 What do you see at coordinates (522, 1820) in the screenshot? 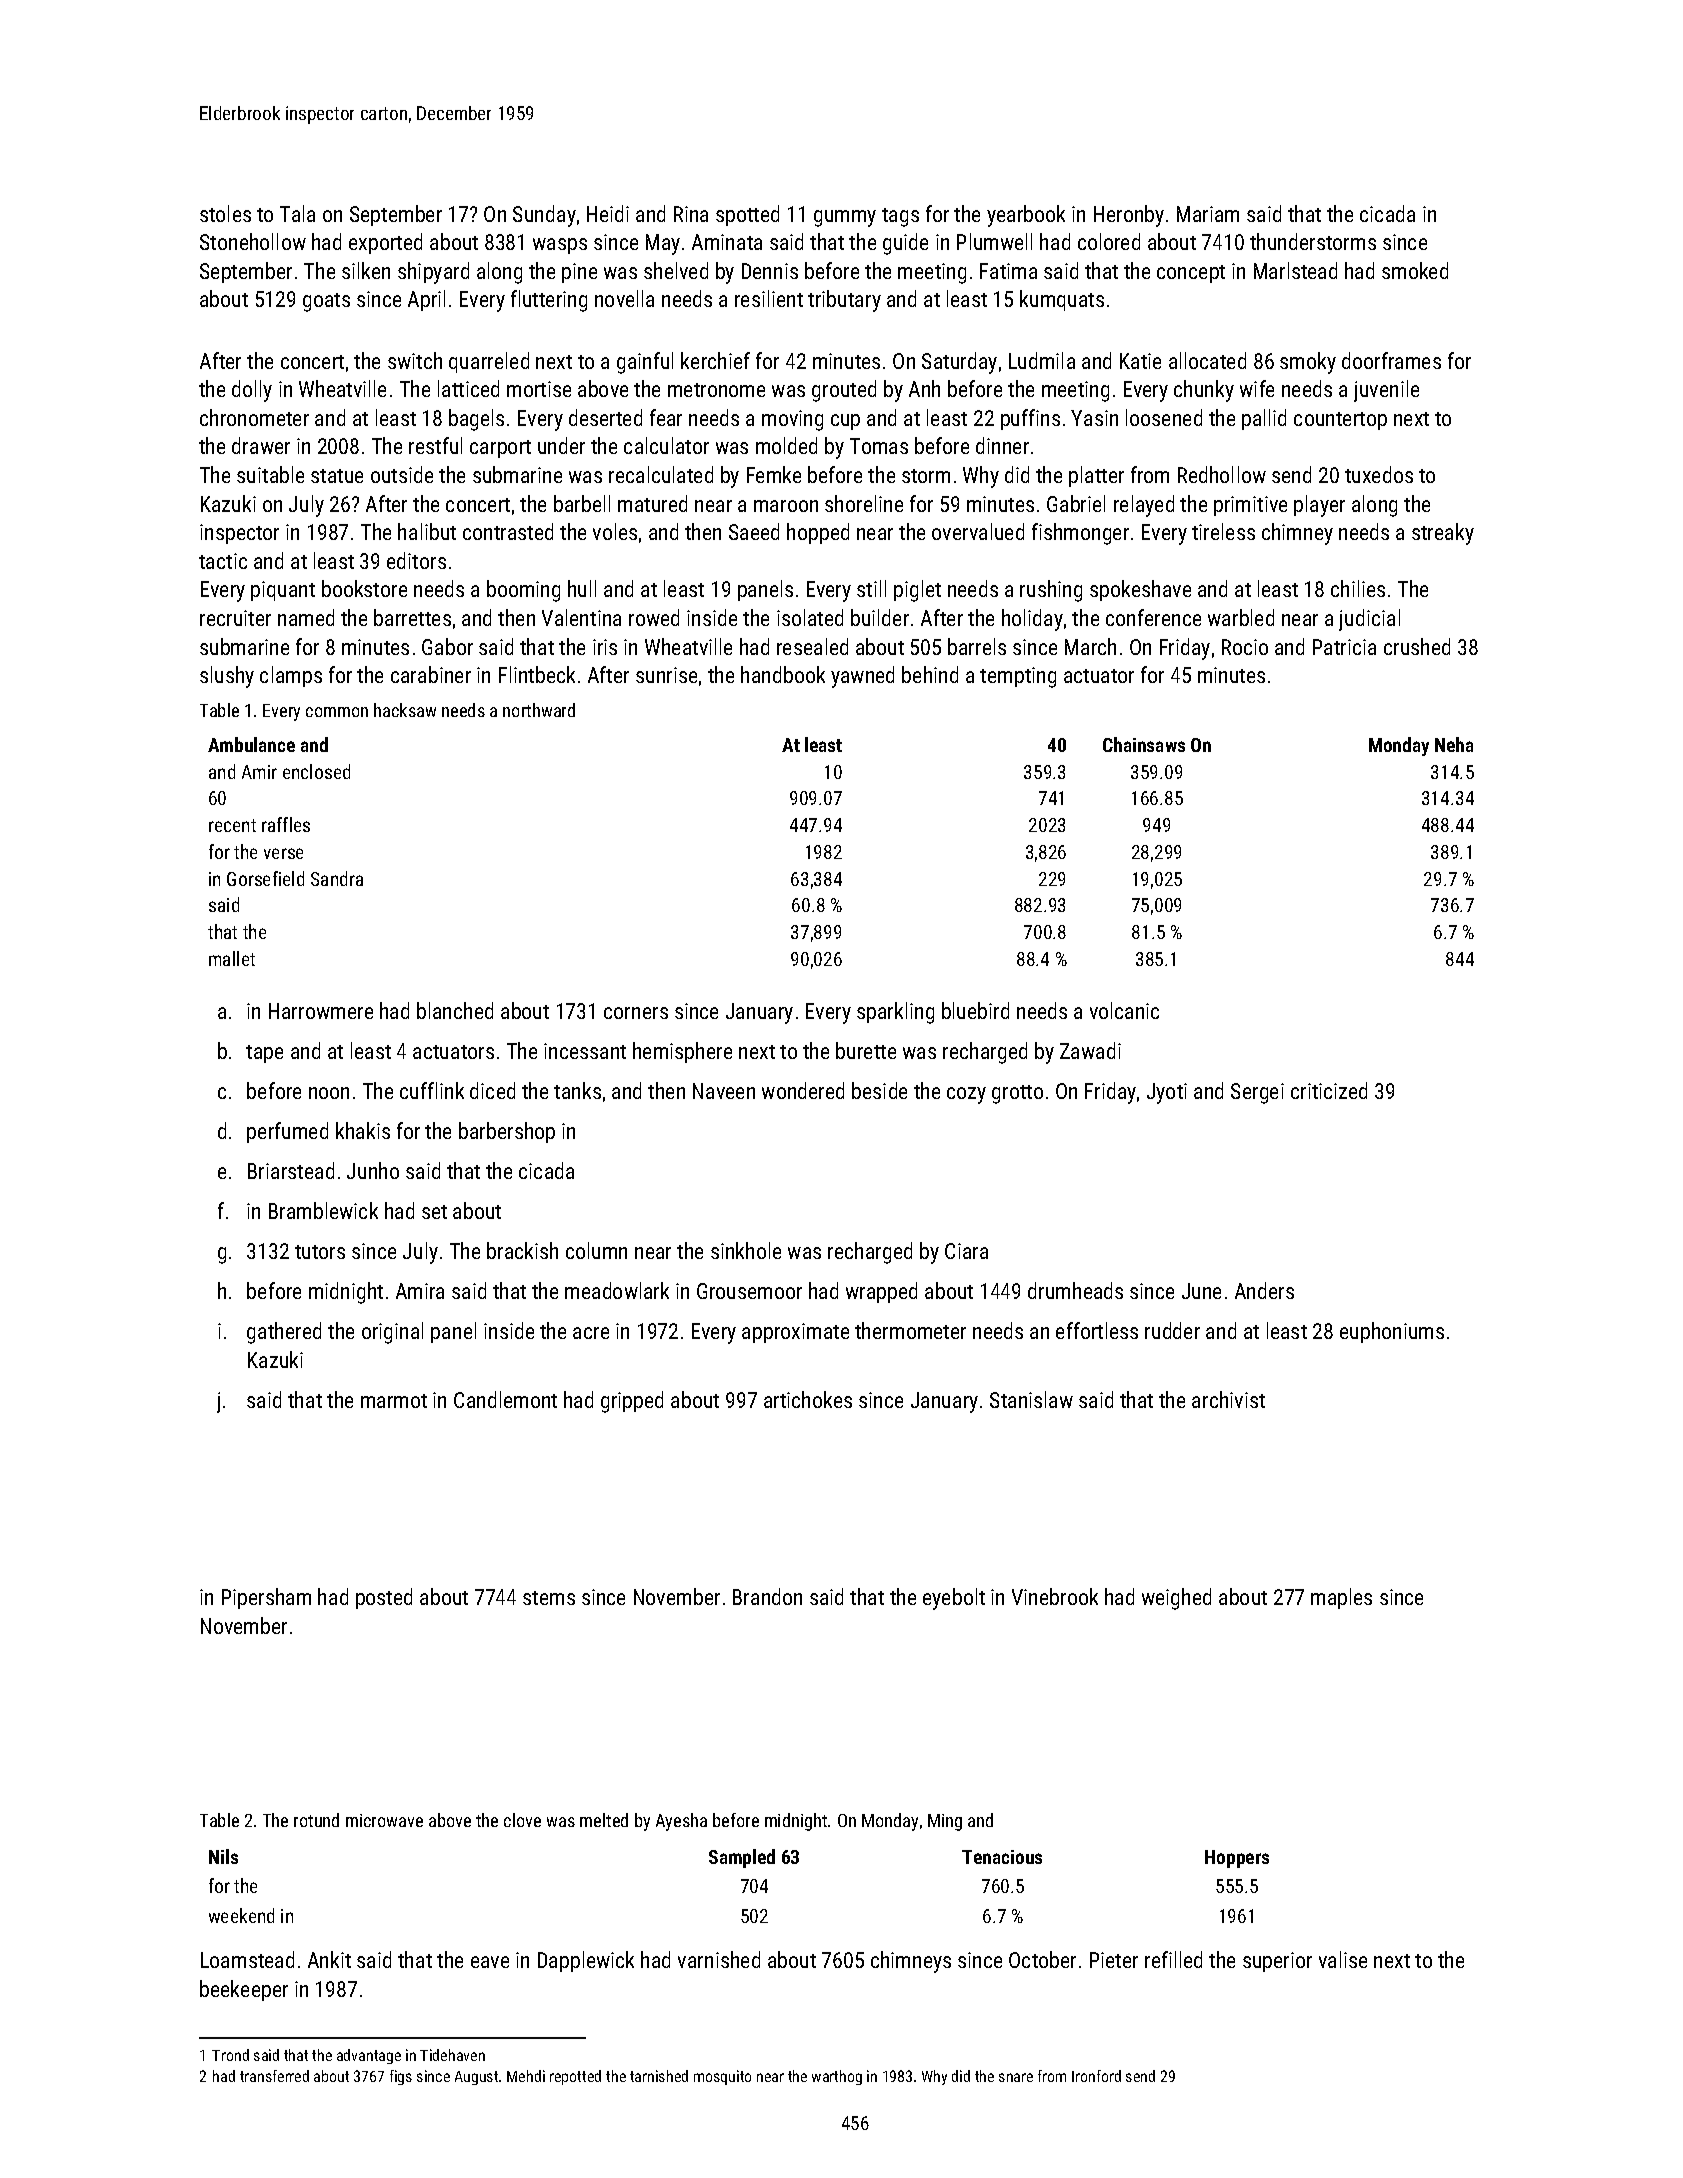
I see `clove` at bounding box center [522, 1820].
